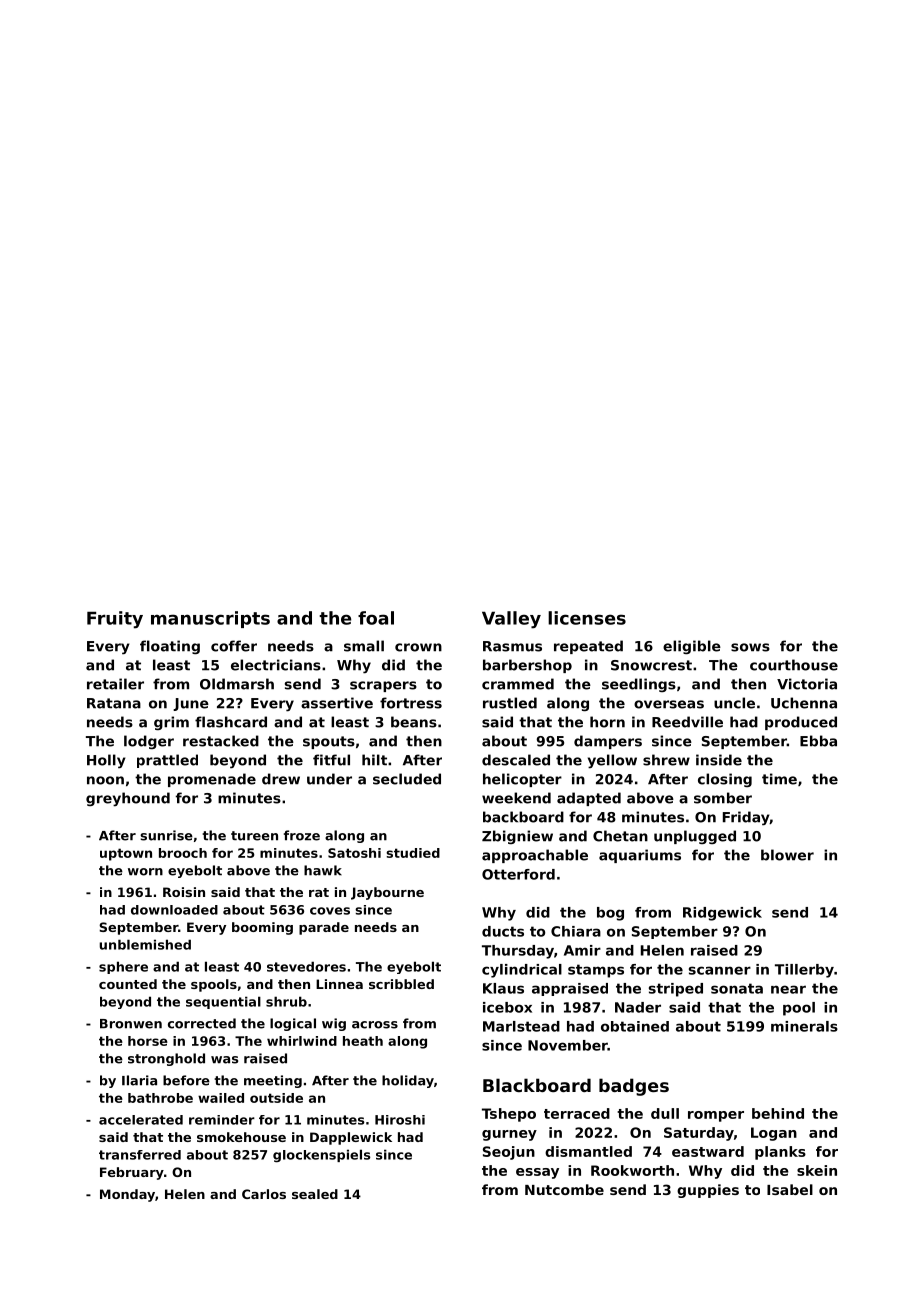  I want to click on Ridgewick, so click(722, 914).
